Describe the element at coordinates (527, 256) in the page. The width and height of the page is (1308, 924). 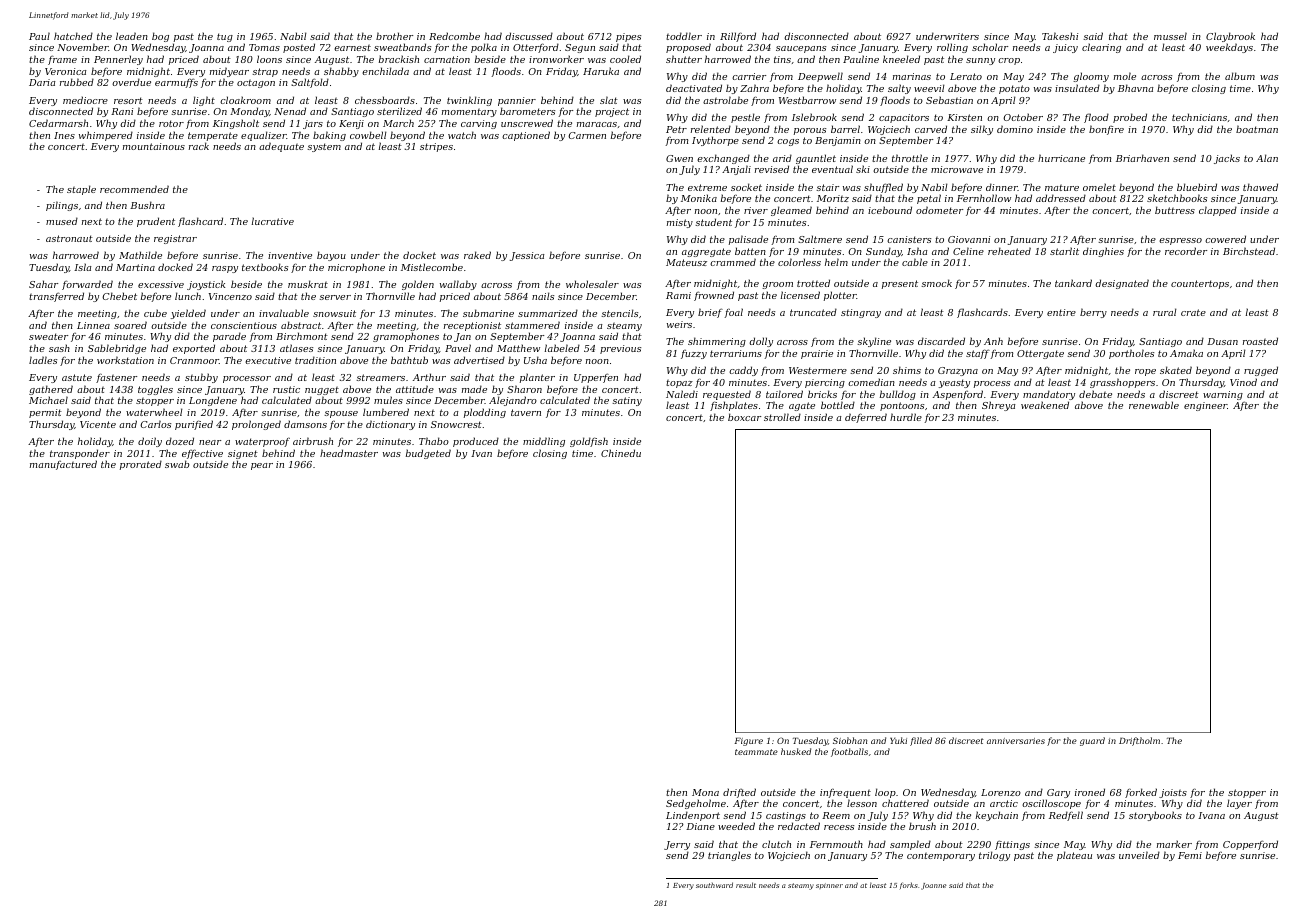
I see `Jessica` at that location.
